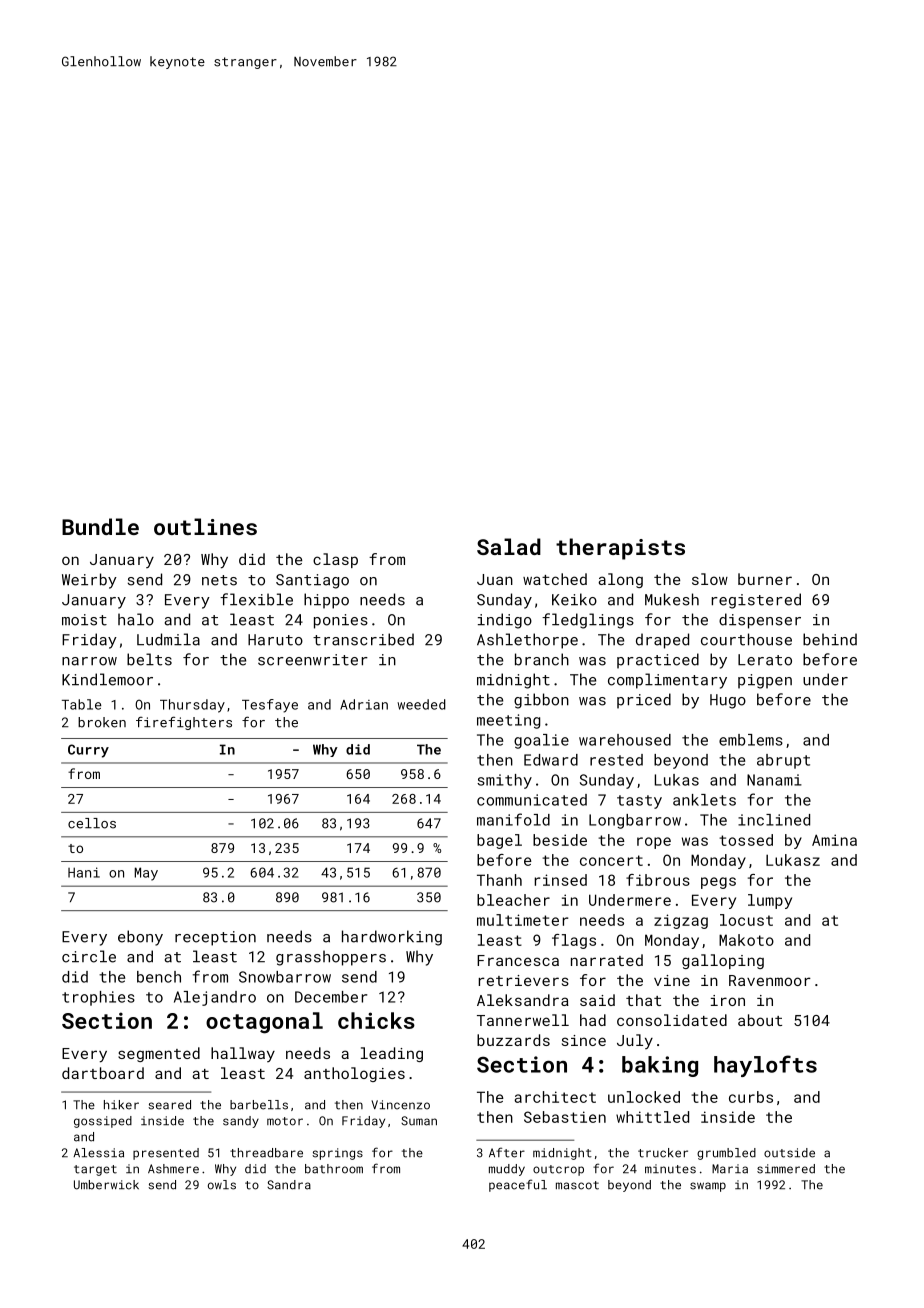 The height and width of the page is (1308, 924). I want to click on gossiped, so click(103, 1122).
